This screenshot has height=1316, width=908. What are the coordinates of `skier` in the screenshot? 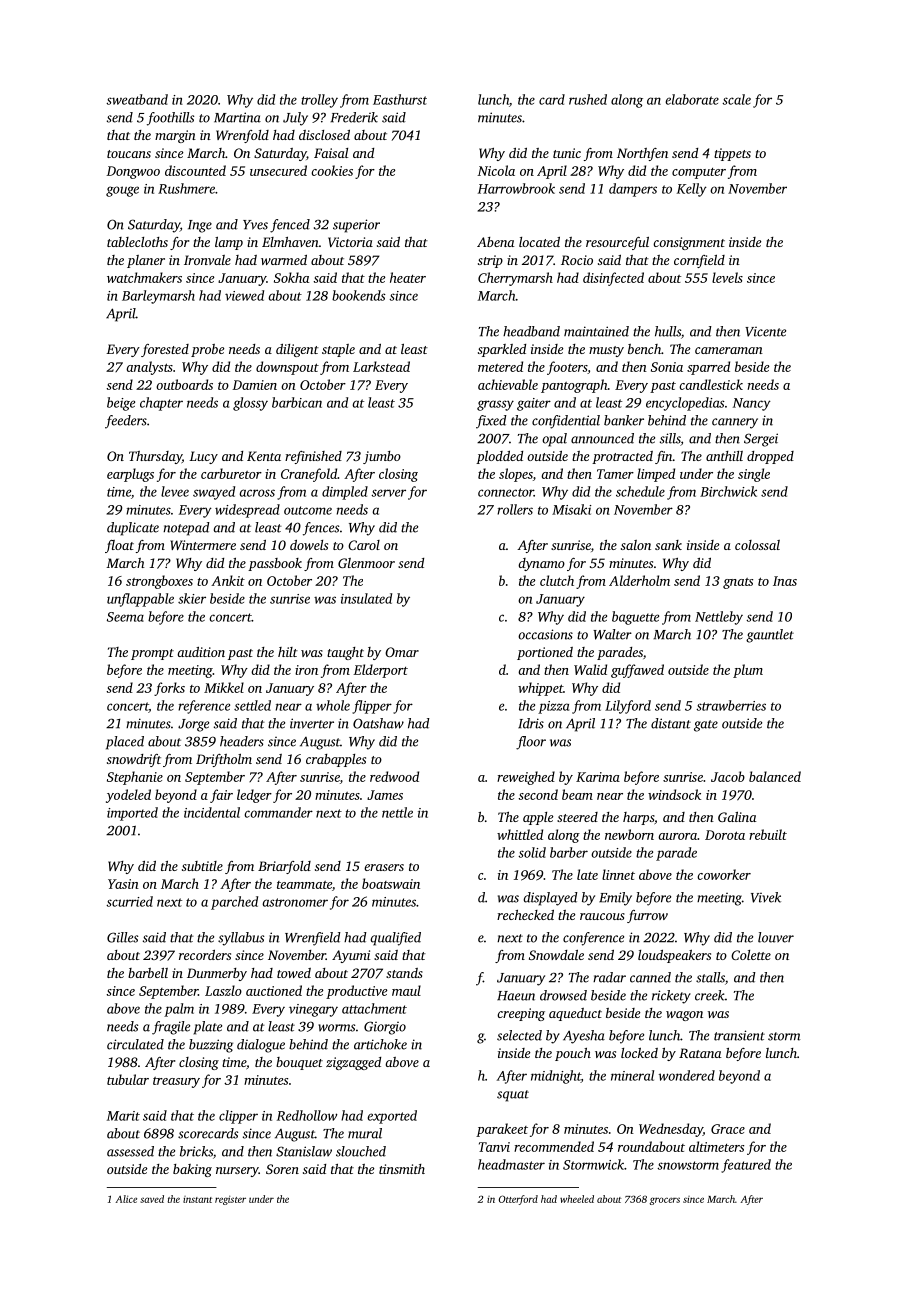 It's located at (192, 598).
